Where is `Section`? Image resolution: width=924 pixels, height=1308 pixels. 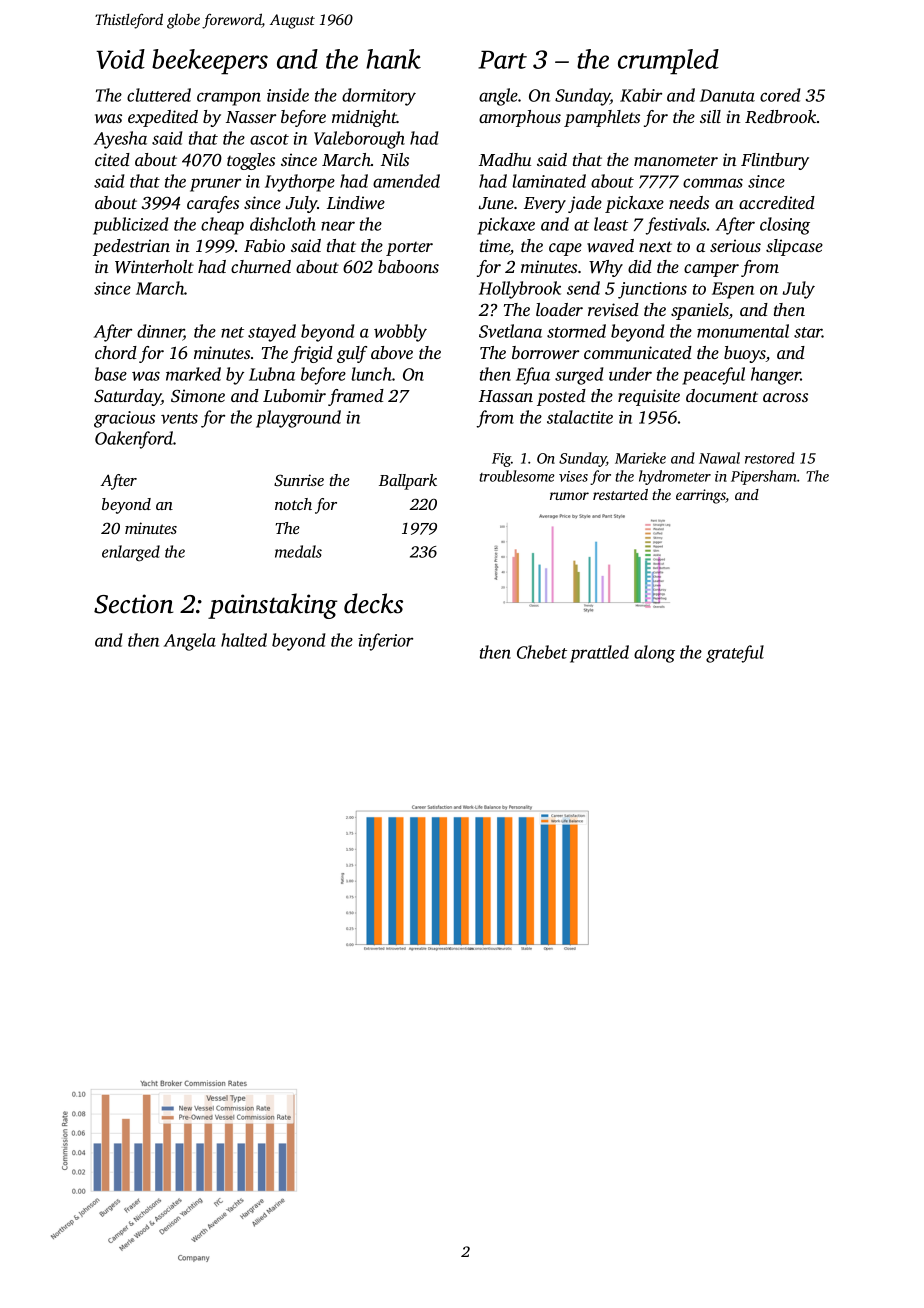
Section is located at coordinates (133, 604).
